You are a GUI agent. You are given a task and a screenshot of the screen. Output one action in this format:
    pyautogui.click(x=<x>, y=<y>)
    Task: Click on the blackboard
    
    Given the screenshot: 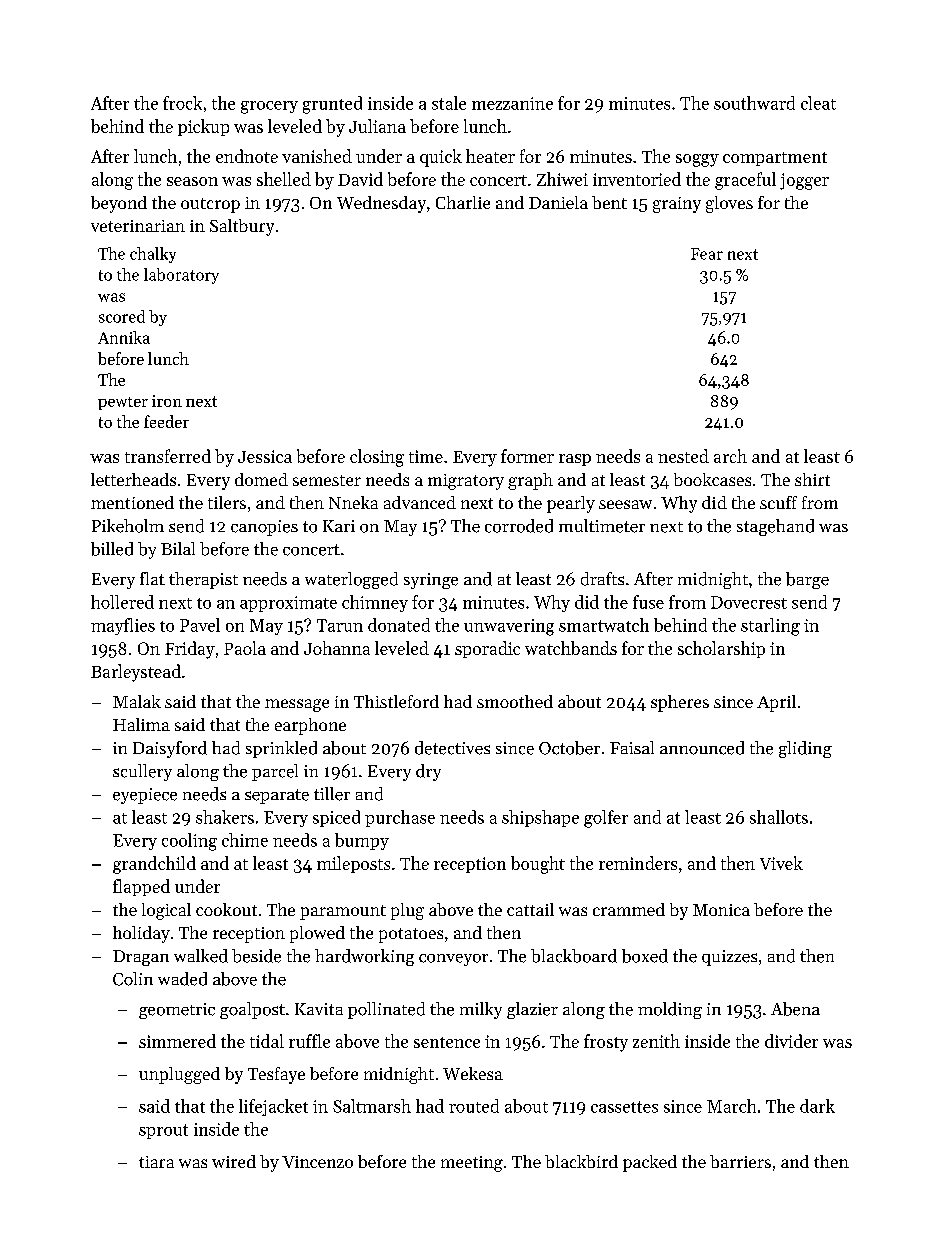 What is the action you would take?
    pyautogui.click(x=574, y=956)
